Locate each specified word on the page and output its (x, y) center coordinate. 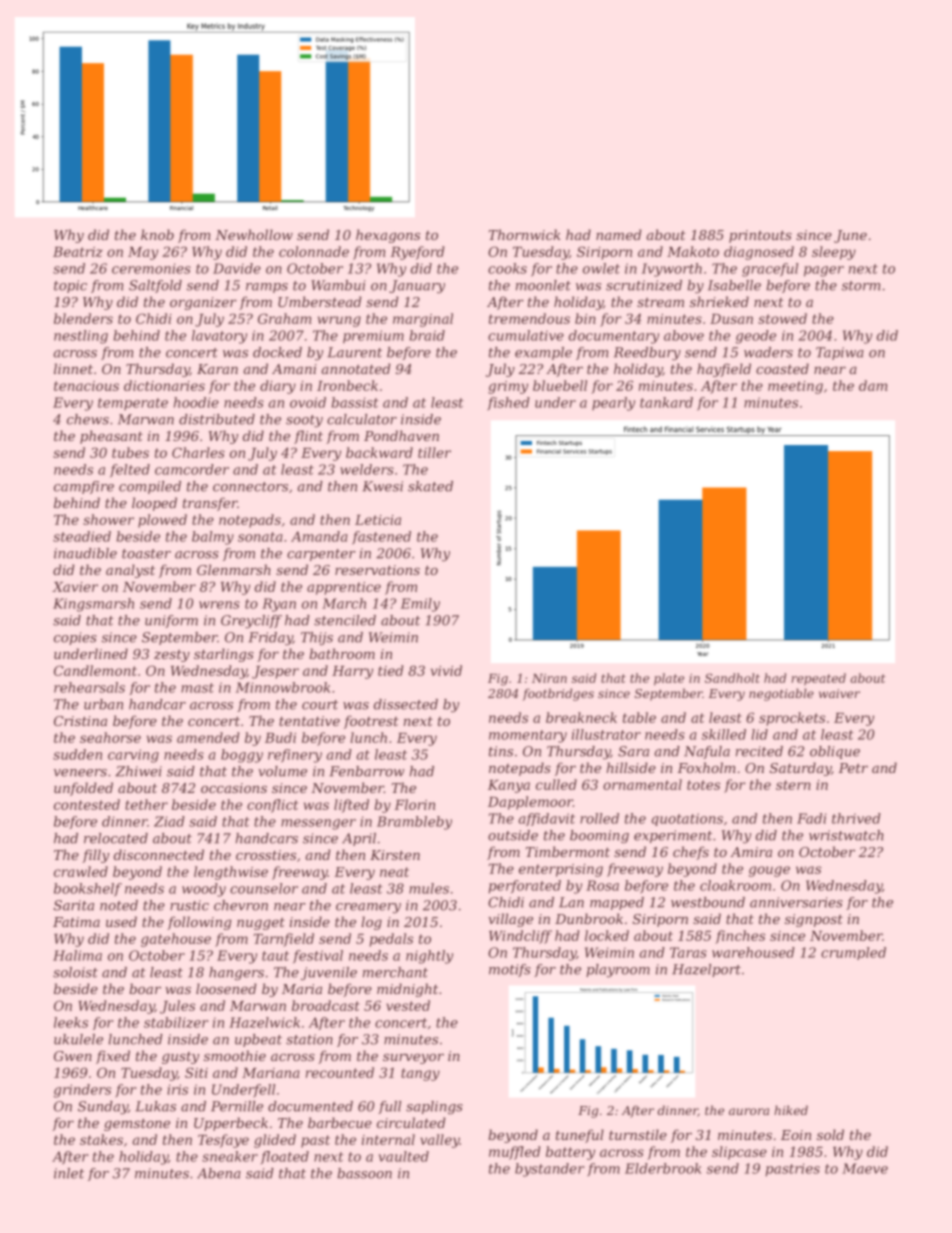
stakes (101, 1139)
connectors (250, 487)
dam (873, 385)
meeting (795, 387)
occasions (234, 788)
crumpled (853, 953)
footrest (371, 722)
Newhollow (254, 234)
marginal (423, 320)
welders (367, 469)
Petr (853, 768)
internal (388, 1139)
